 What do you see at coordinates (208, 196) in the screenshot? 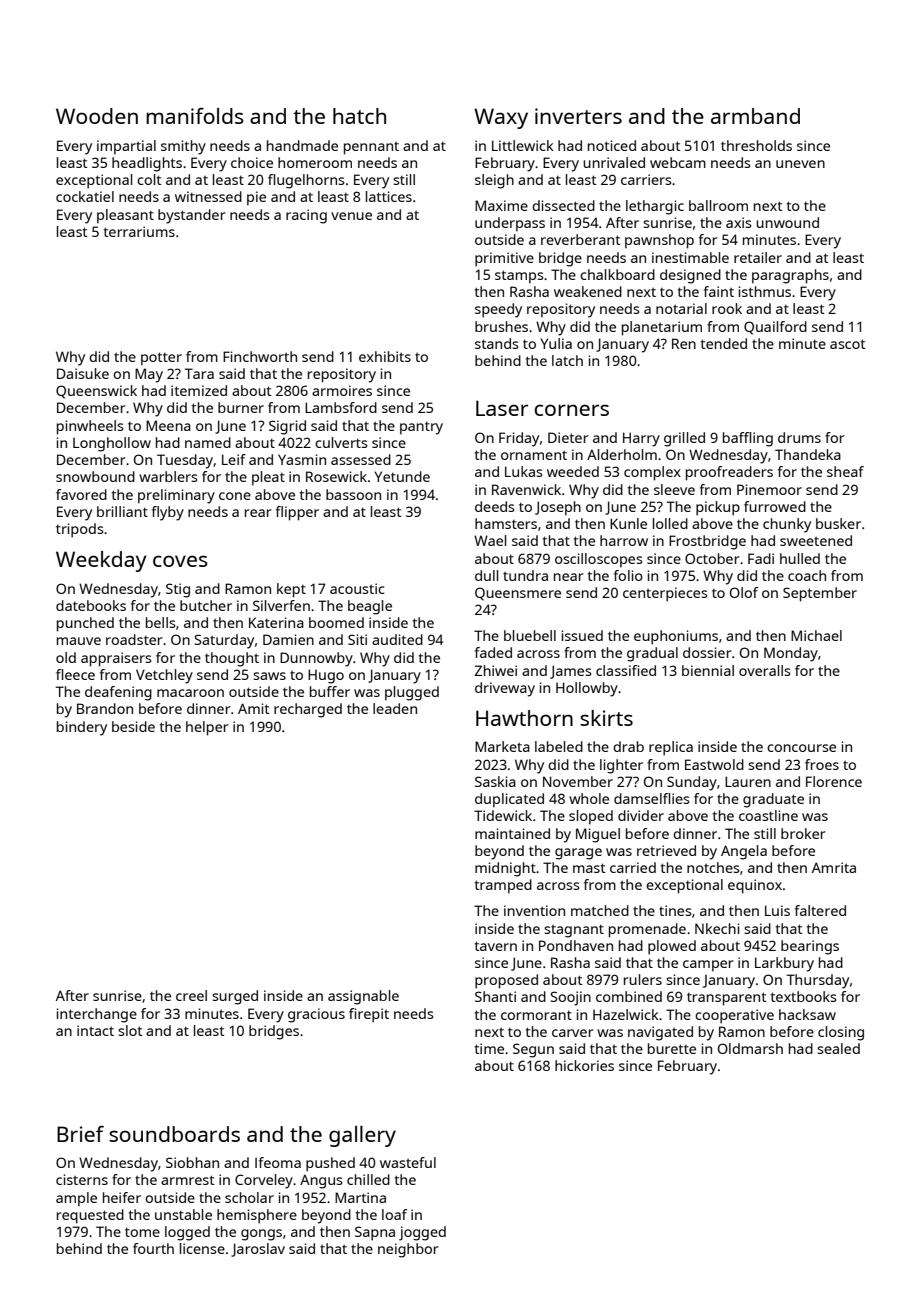
I see `witnessed` at bounding box center [208, 196].
